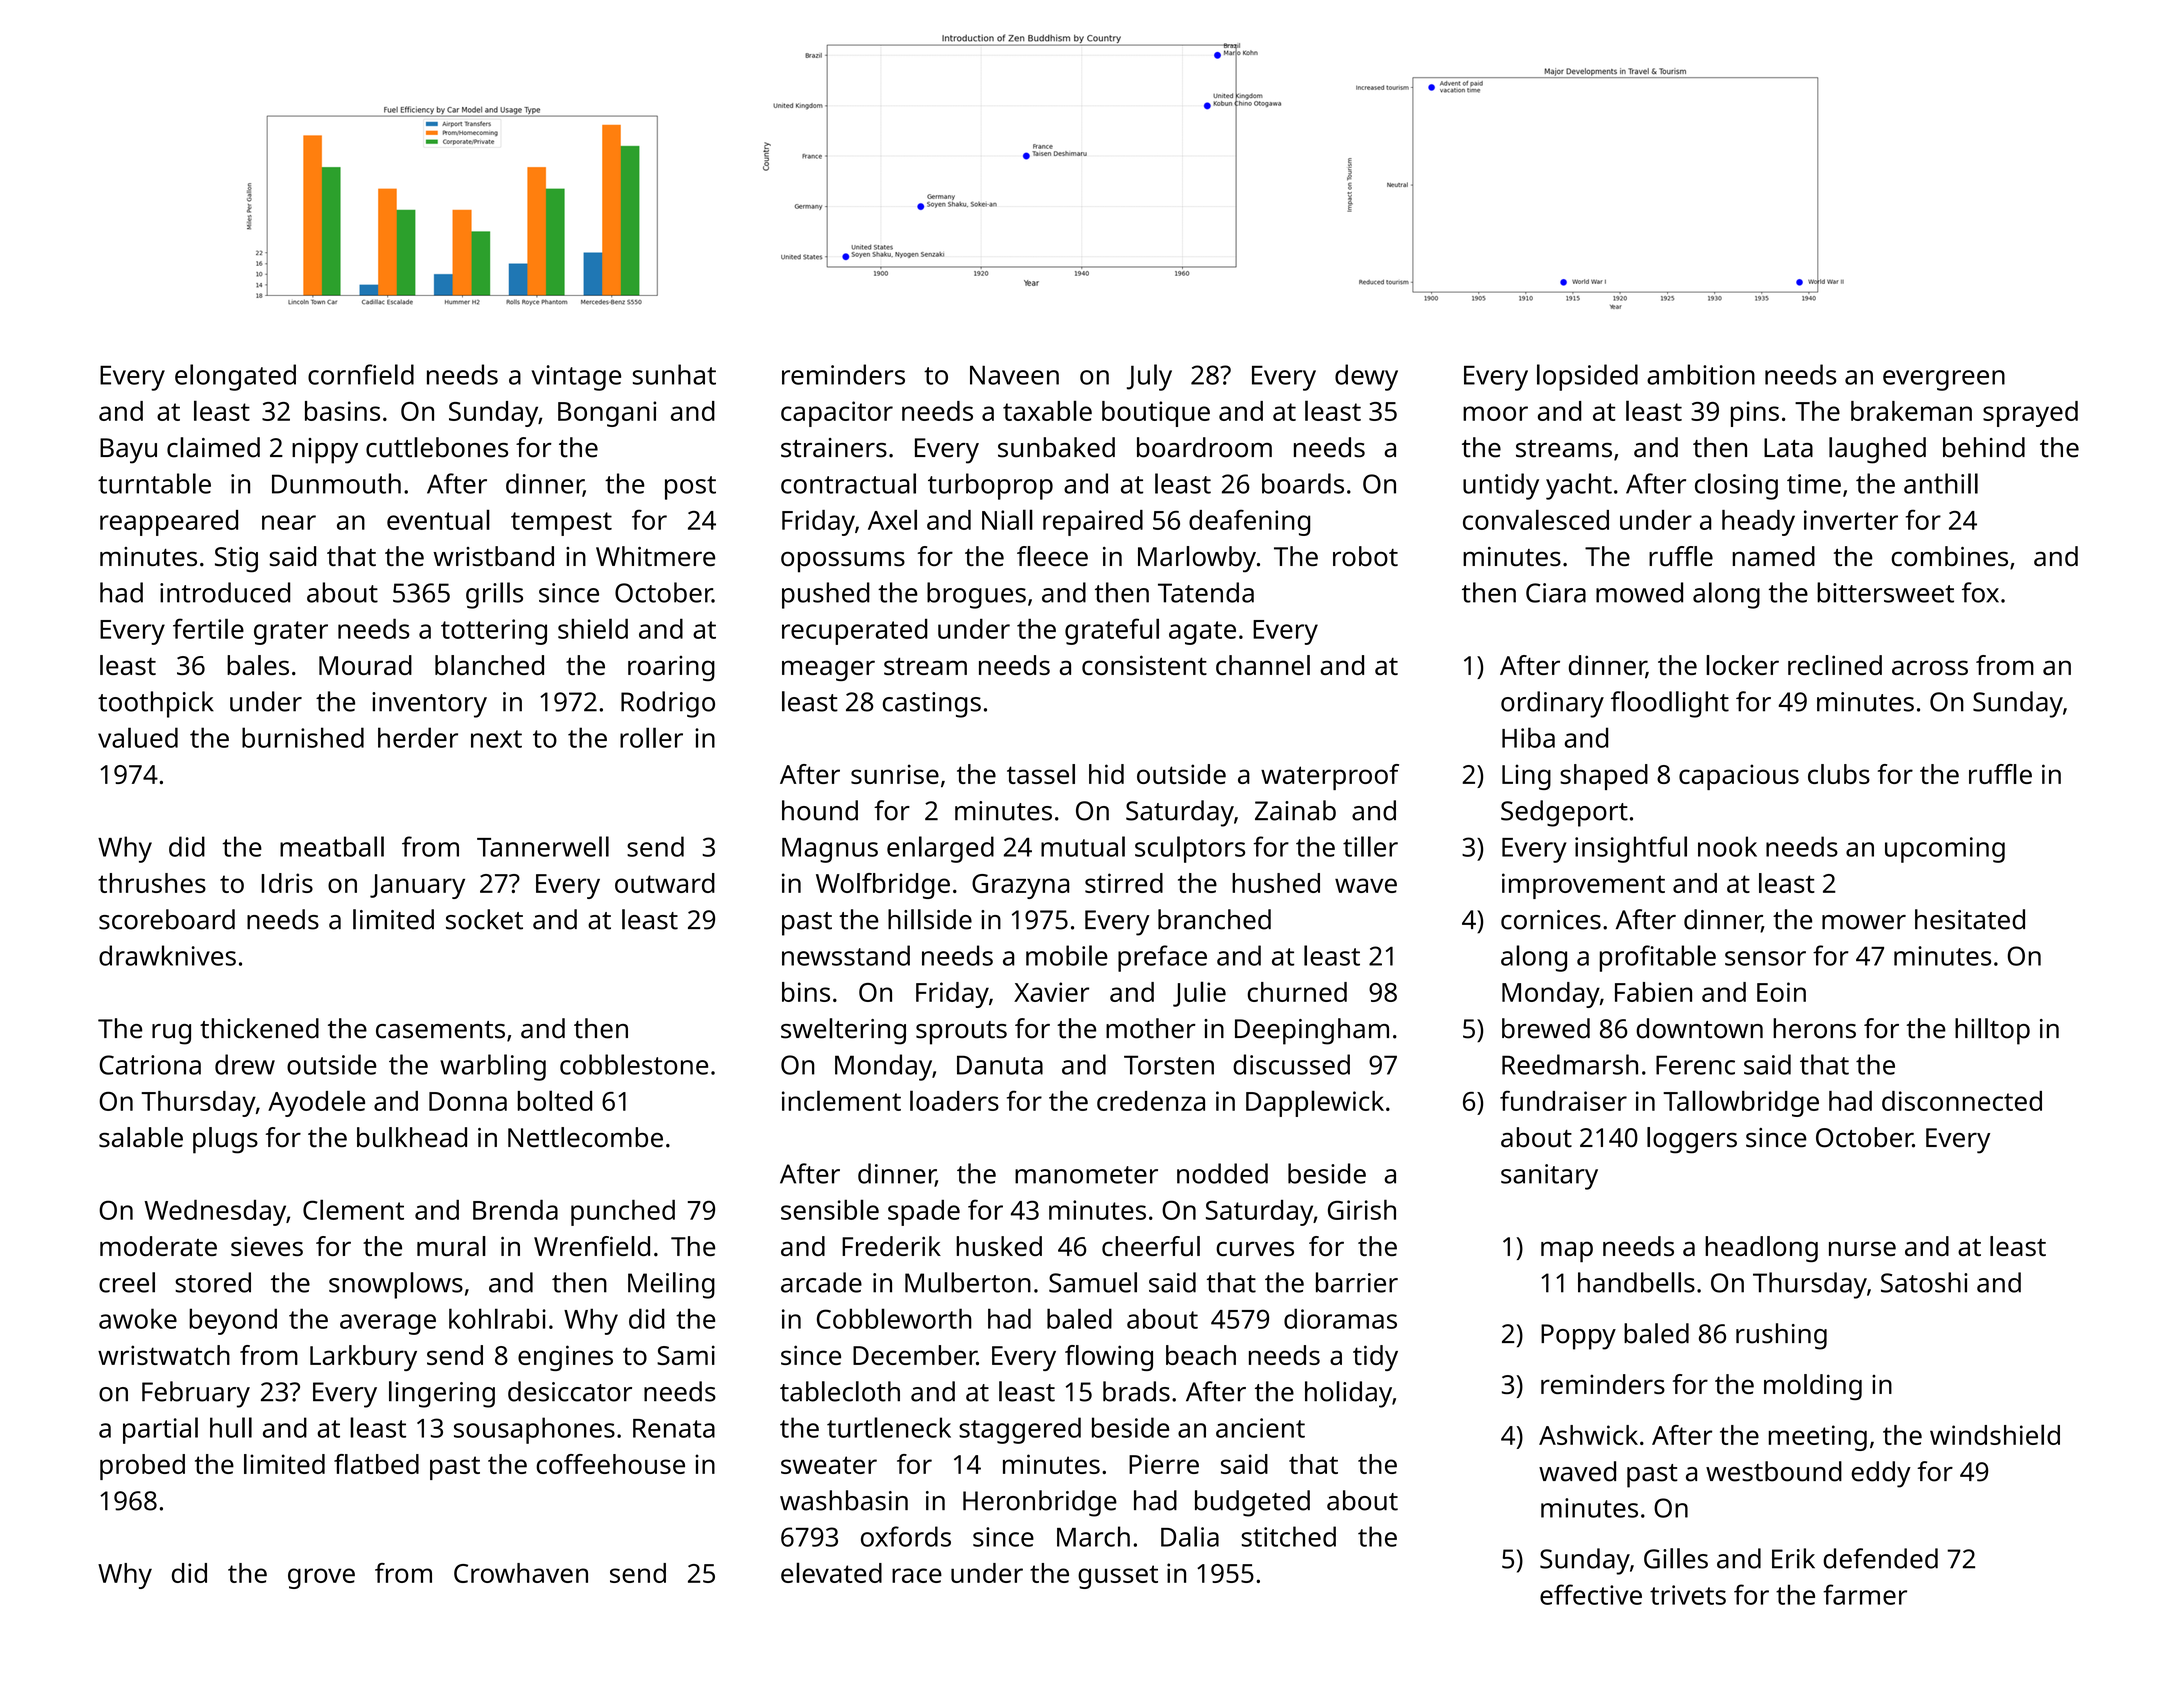  Describe the element at coordinates (128, 451) in the screenshot. I see `Bayu` at that location.
